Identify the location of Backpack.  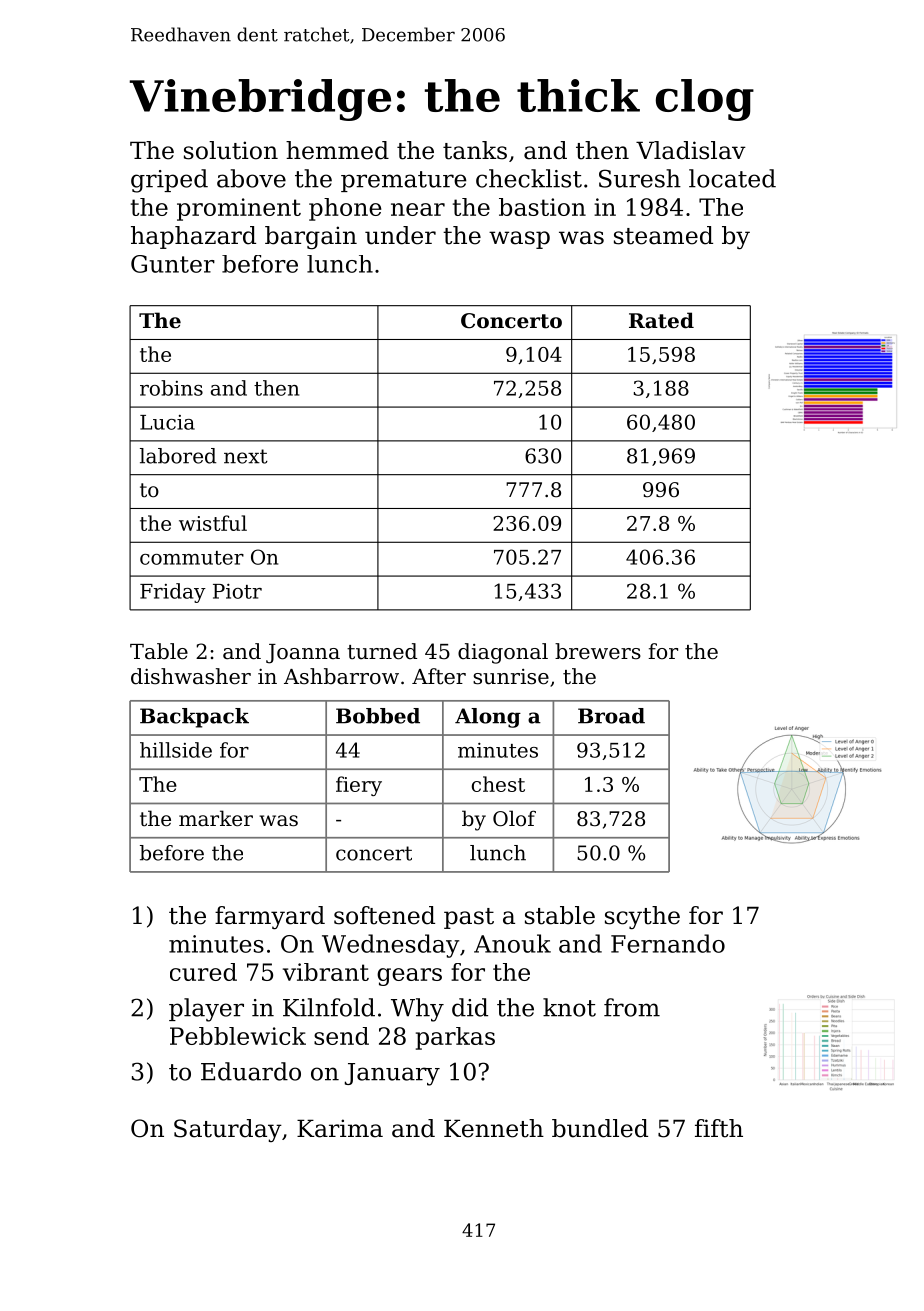
(194, 718).
